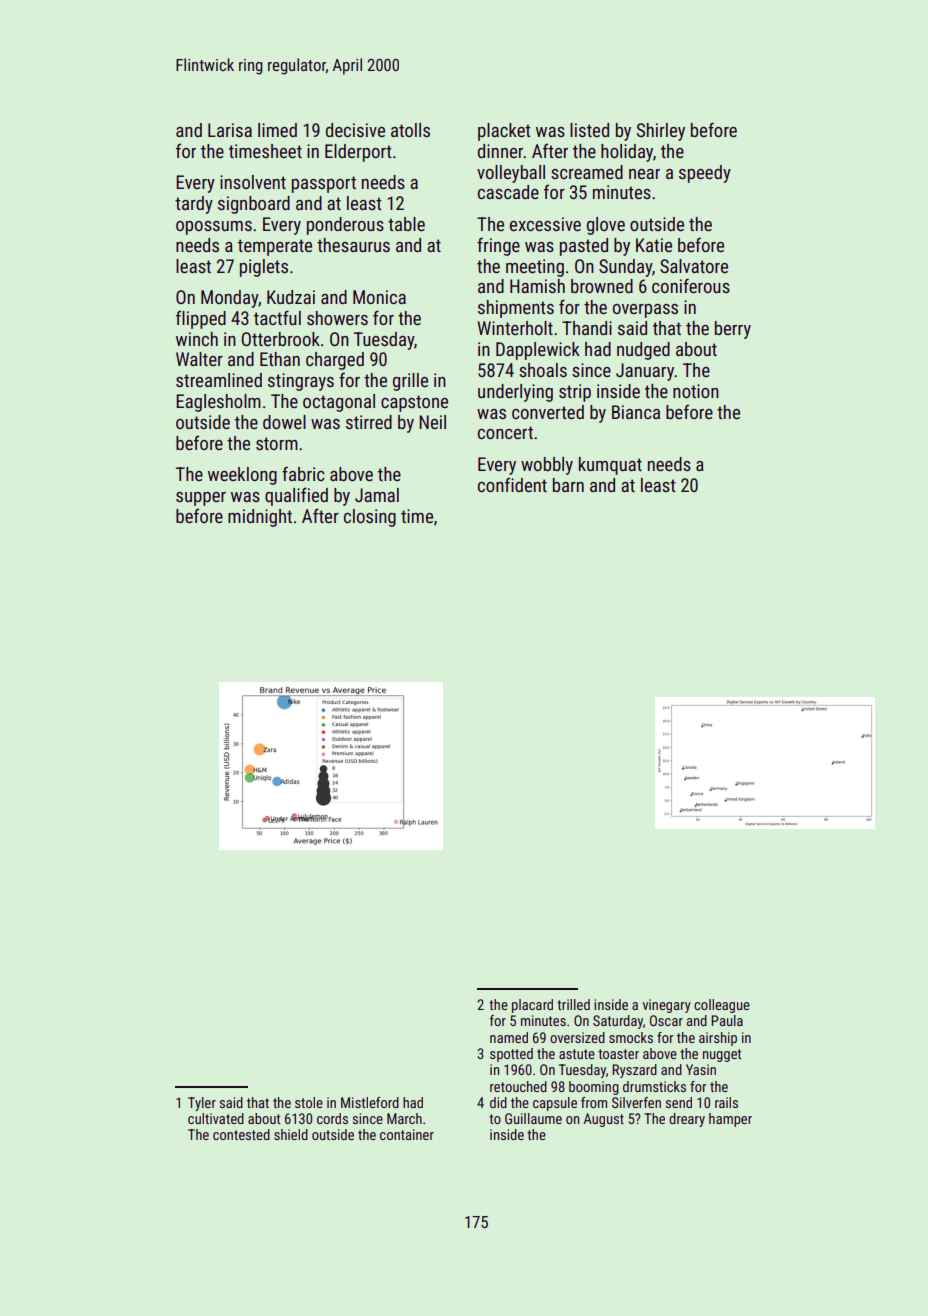 The height and width of the document is (1316, 928). What do you see at coordinates (202, 1104) in the document?
I see `Tyler` at bounding box center [202, 1104].
